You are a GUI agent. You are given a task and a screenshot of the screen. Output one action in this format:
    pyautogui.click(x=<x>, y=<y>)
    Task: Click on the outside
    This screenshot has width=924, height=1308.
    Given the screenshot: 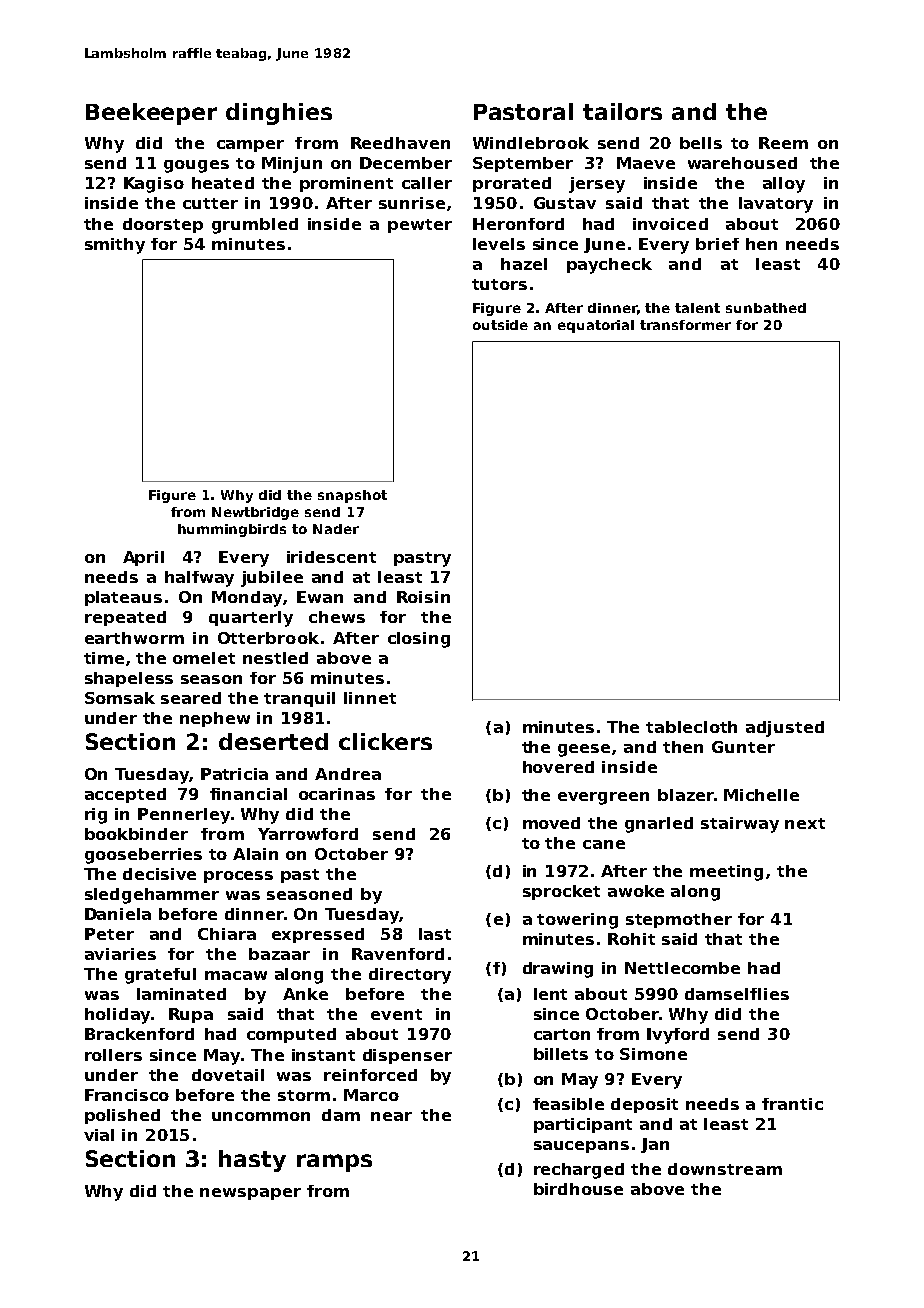 What is the action you would take?
    pyautogui.click(x=500, y=325)
